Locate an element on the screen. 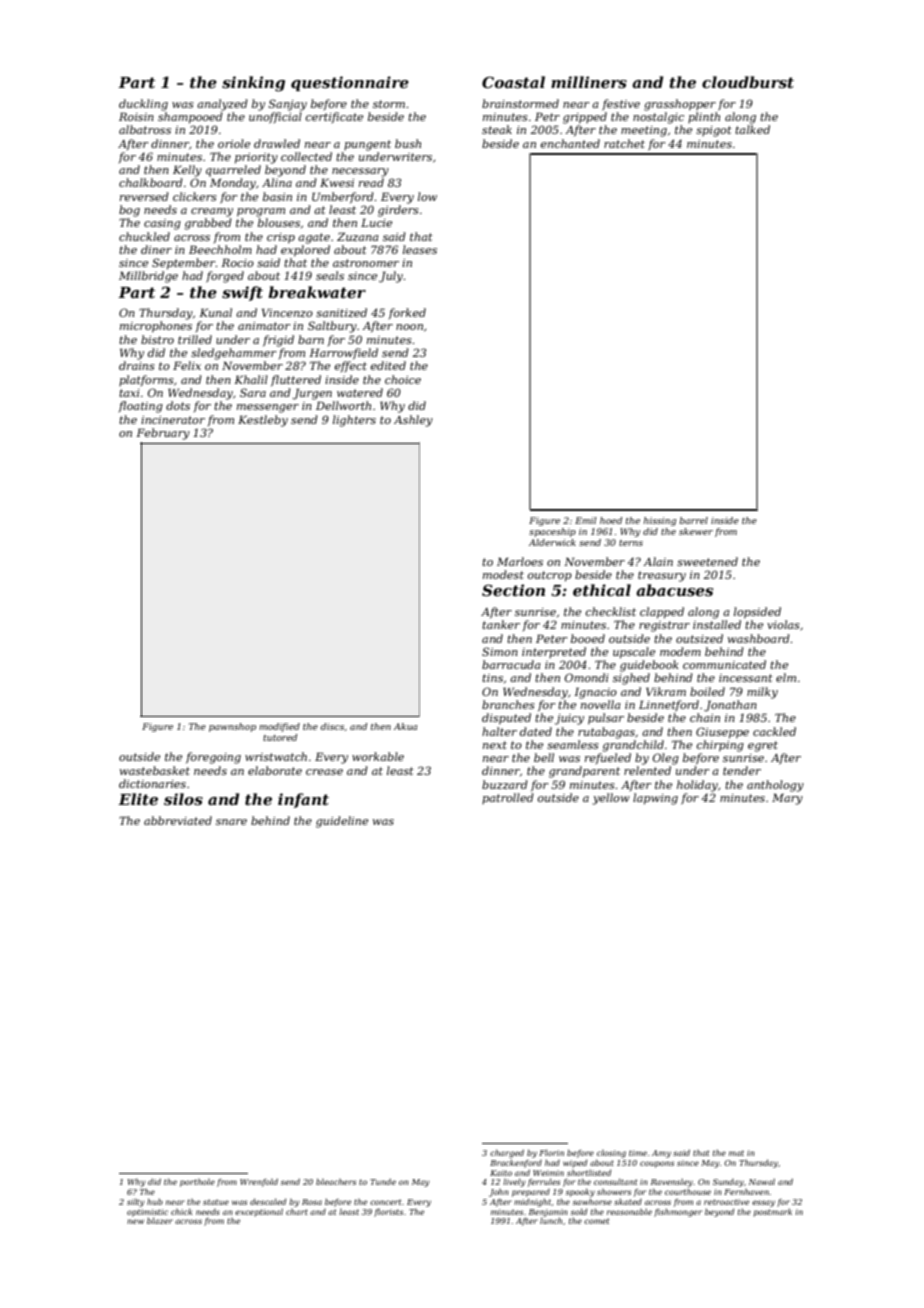 Image resolution: width=924 pixels, height=1308 pixels. Mary is located at coordinates (787, 799).
